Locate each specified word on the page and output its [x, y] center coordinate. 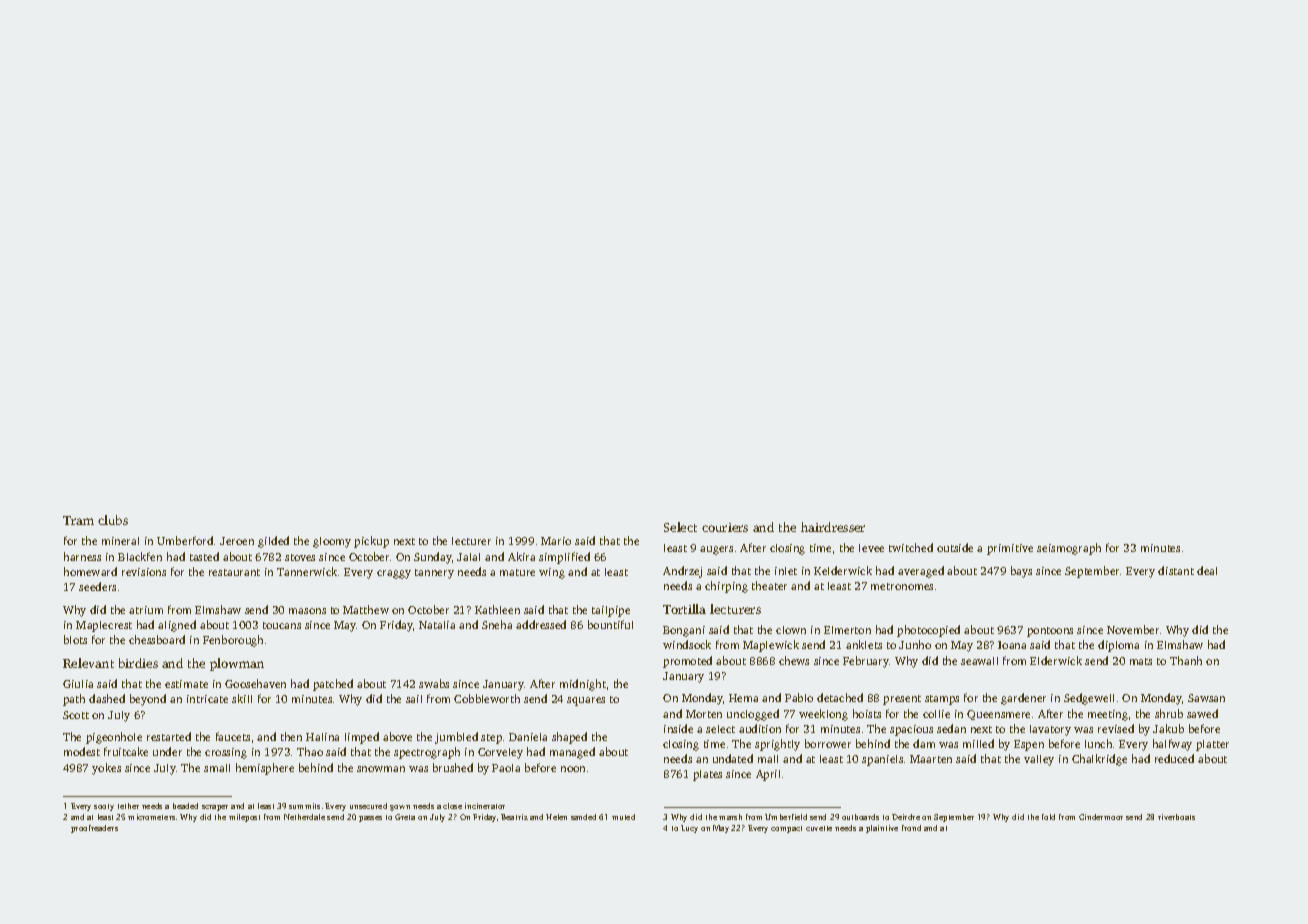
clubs [113, 520]
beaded [185, 806]
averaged [921, 572]
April [768, 775]
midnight [583, 685]
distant [1176, 570]
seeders [97, 586]
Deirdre [906, 817]
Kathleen [497, 609]
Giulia [78, 684]
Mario [556, 541]
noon [573, 769]
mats [1141, 661]
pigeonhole [114, 738]
